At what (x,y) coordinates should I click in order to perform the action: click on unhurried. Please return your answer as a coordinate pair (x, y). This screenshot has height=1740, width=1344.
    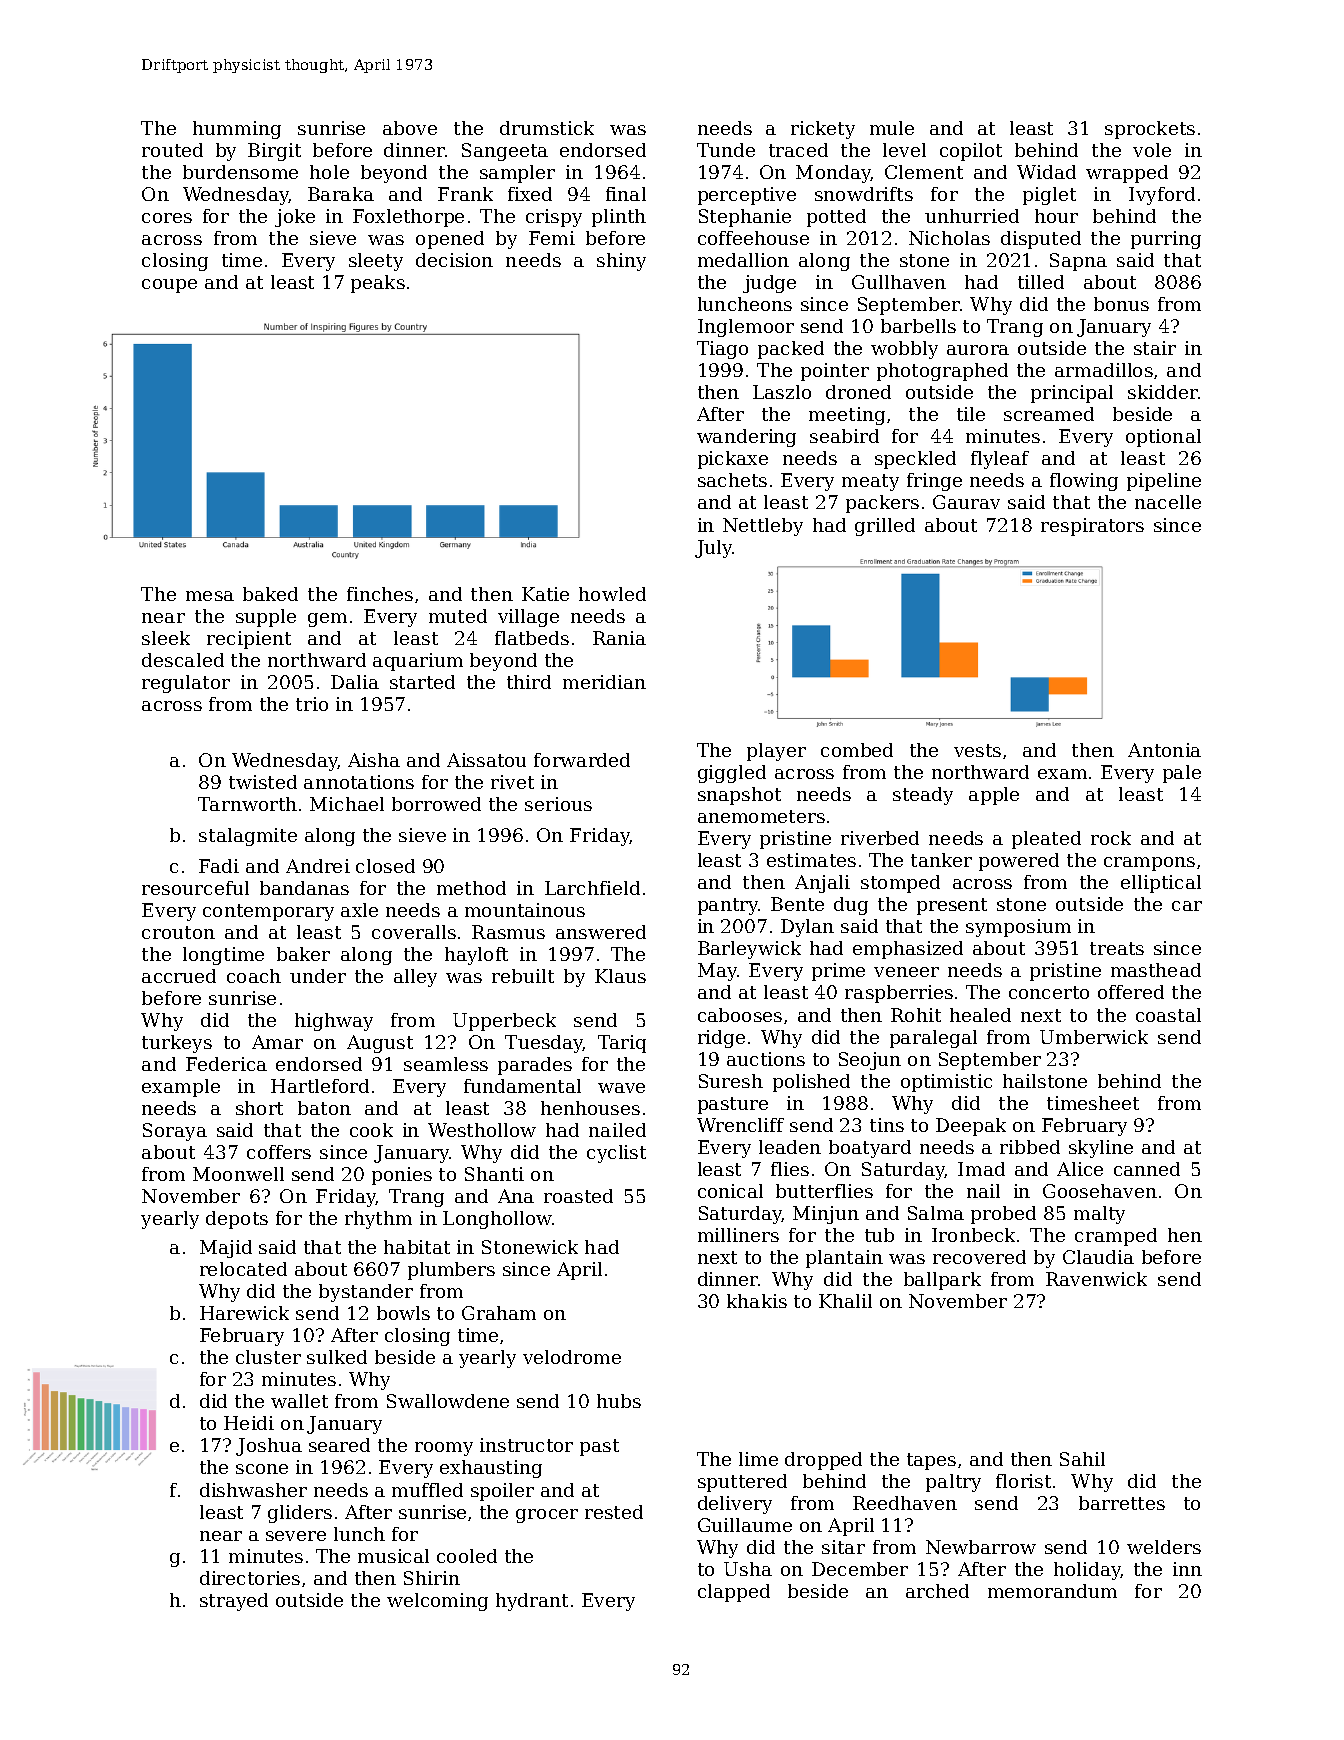
    Looking at the image, I should click on (972, 216).
